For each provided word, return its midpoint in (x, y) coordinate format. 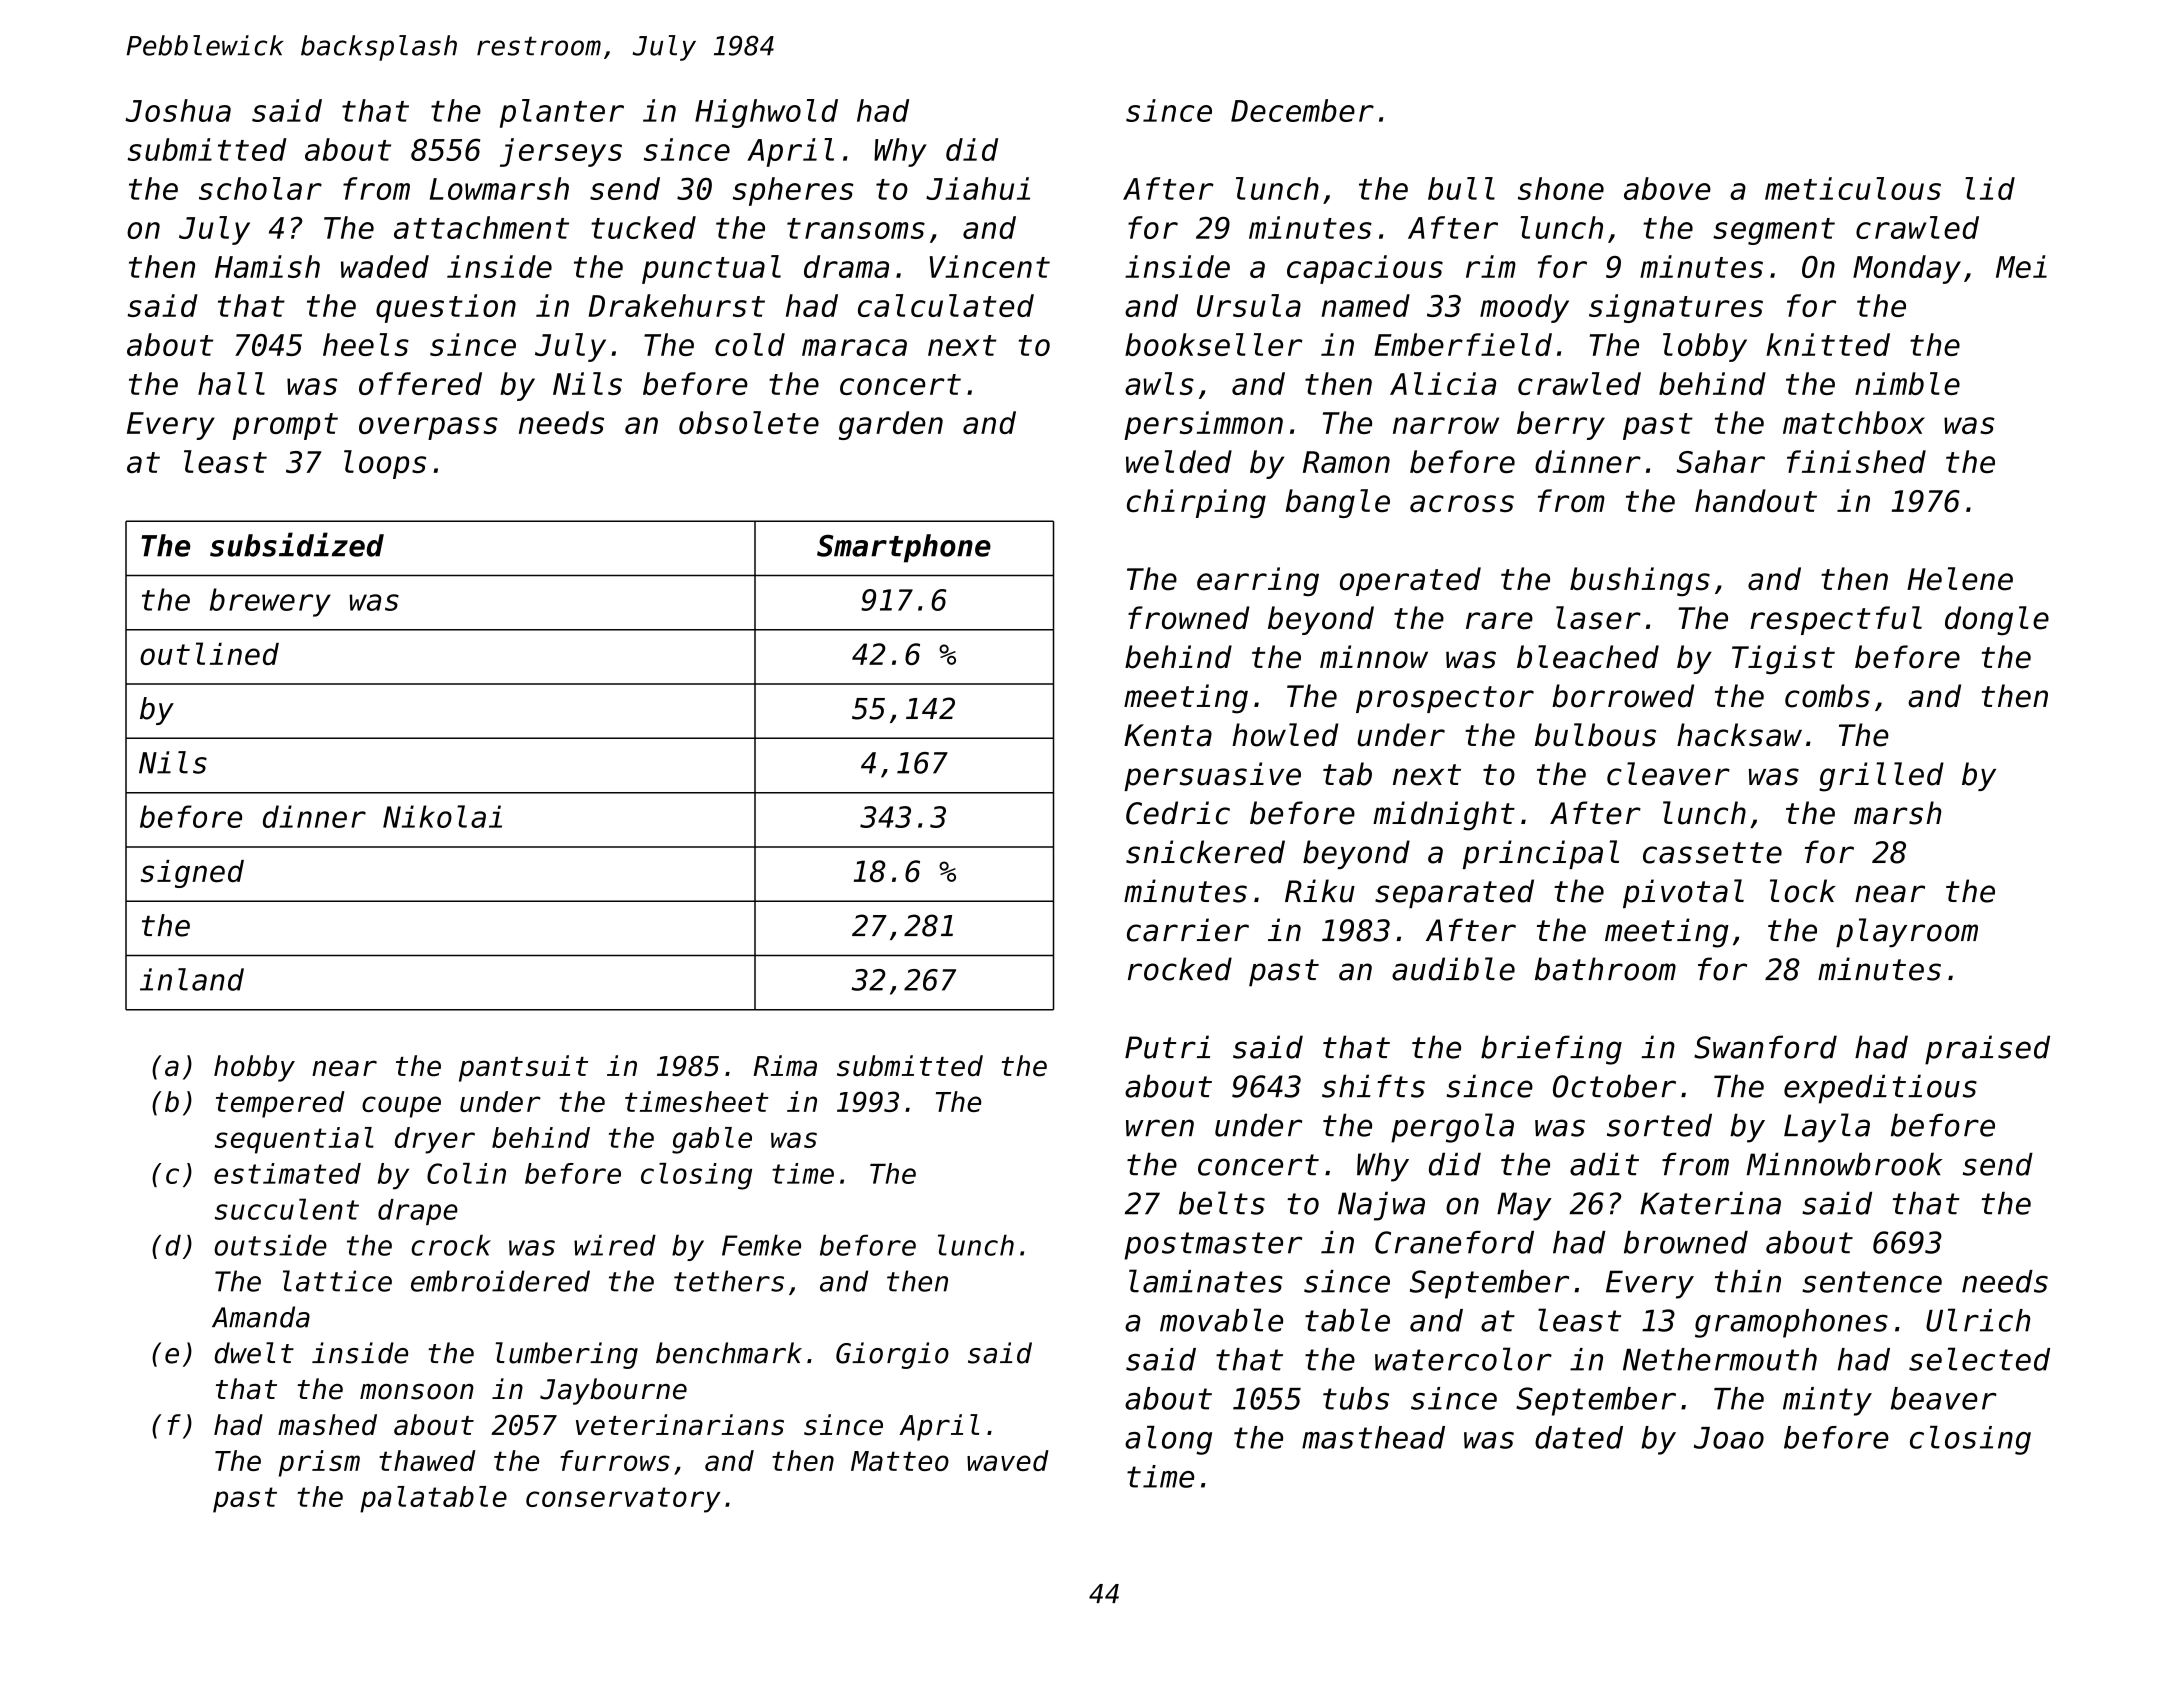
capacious (1365, 269)
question (446, 308)
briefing (1551, 1050)
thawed (427, 1460)
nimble (1907, 383)
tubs (1356, 1398)
